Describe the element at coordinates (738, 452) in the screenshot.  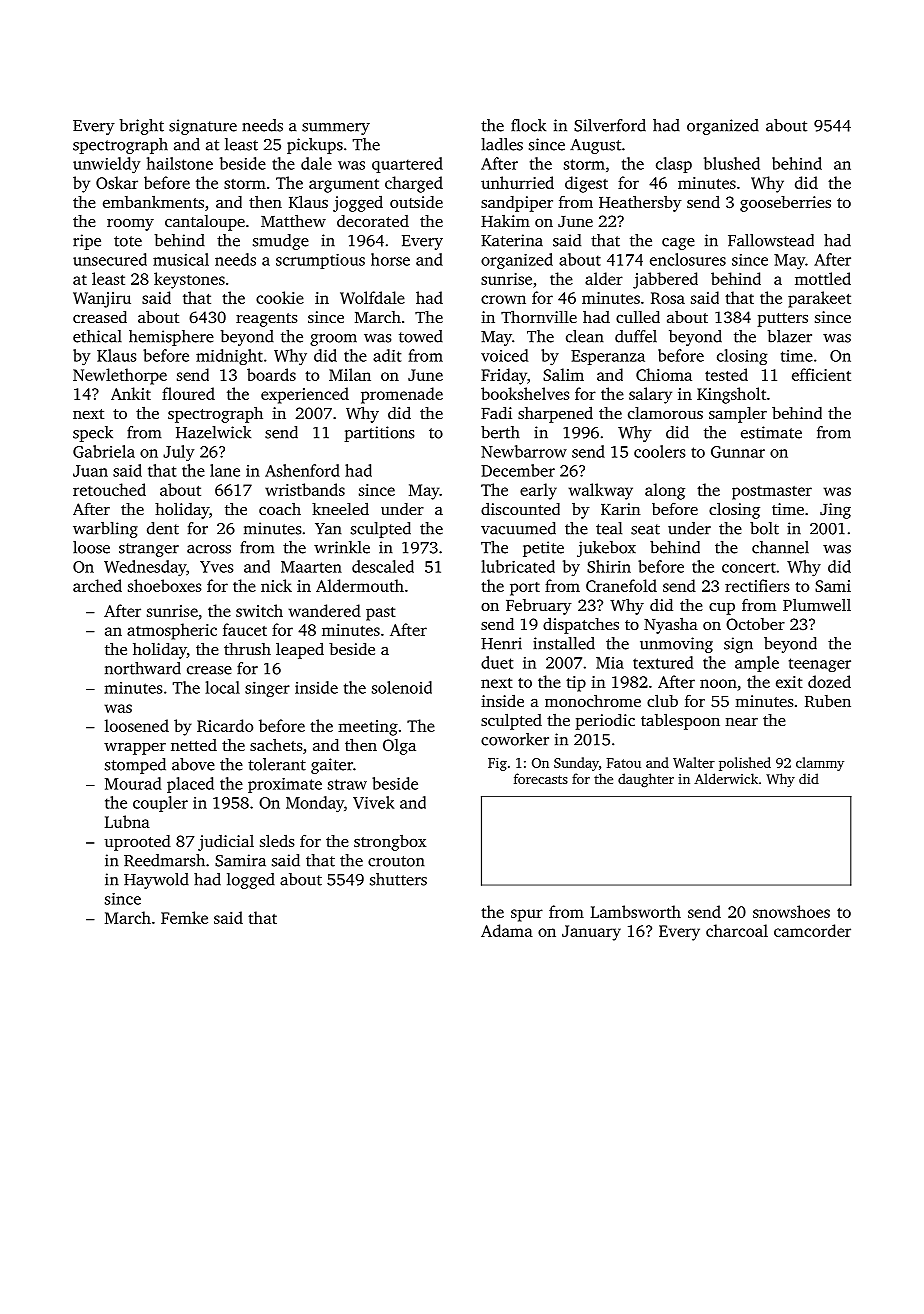
I see `Gunnar` at that location.
